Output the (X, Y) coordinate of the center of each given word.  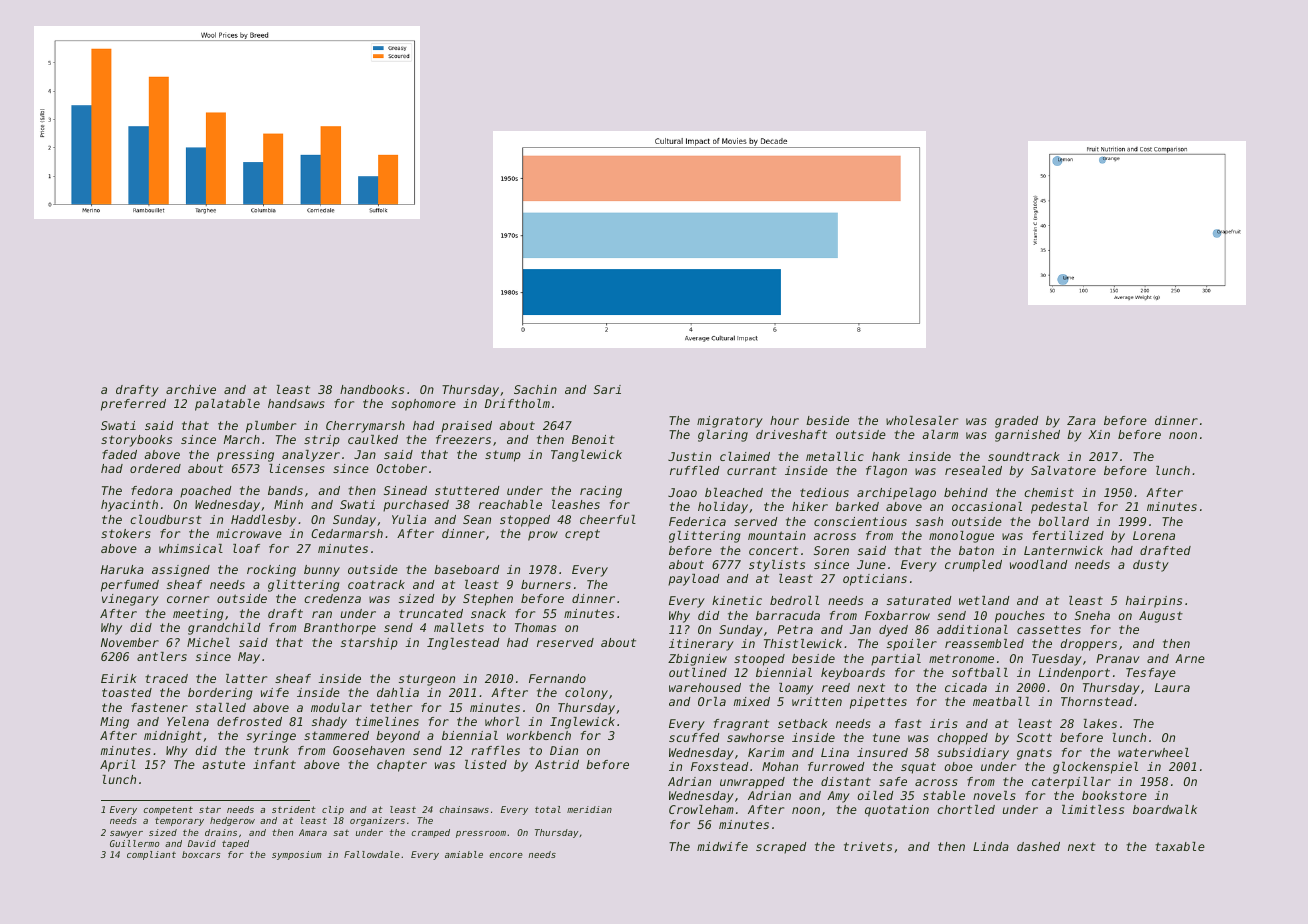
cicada (966, 687)
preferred (133, 405)
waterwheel (1153, 752)
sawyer (126, 834)
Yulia (409, 519)
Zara (1081, 420)
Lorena (1154, 535)
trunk (271, 750)
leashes (576, 504)
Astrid (557, 764)
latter (246, 678)
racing (601, 492)
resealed (973, 470)
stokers (126, 533)
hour (784, 420)
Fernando (557, 678)
